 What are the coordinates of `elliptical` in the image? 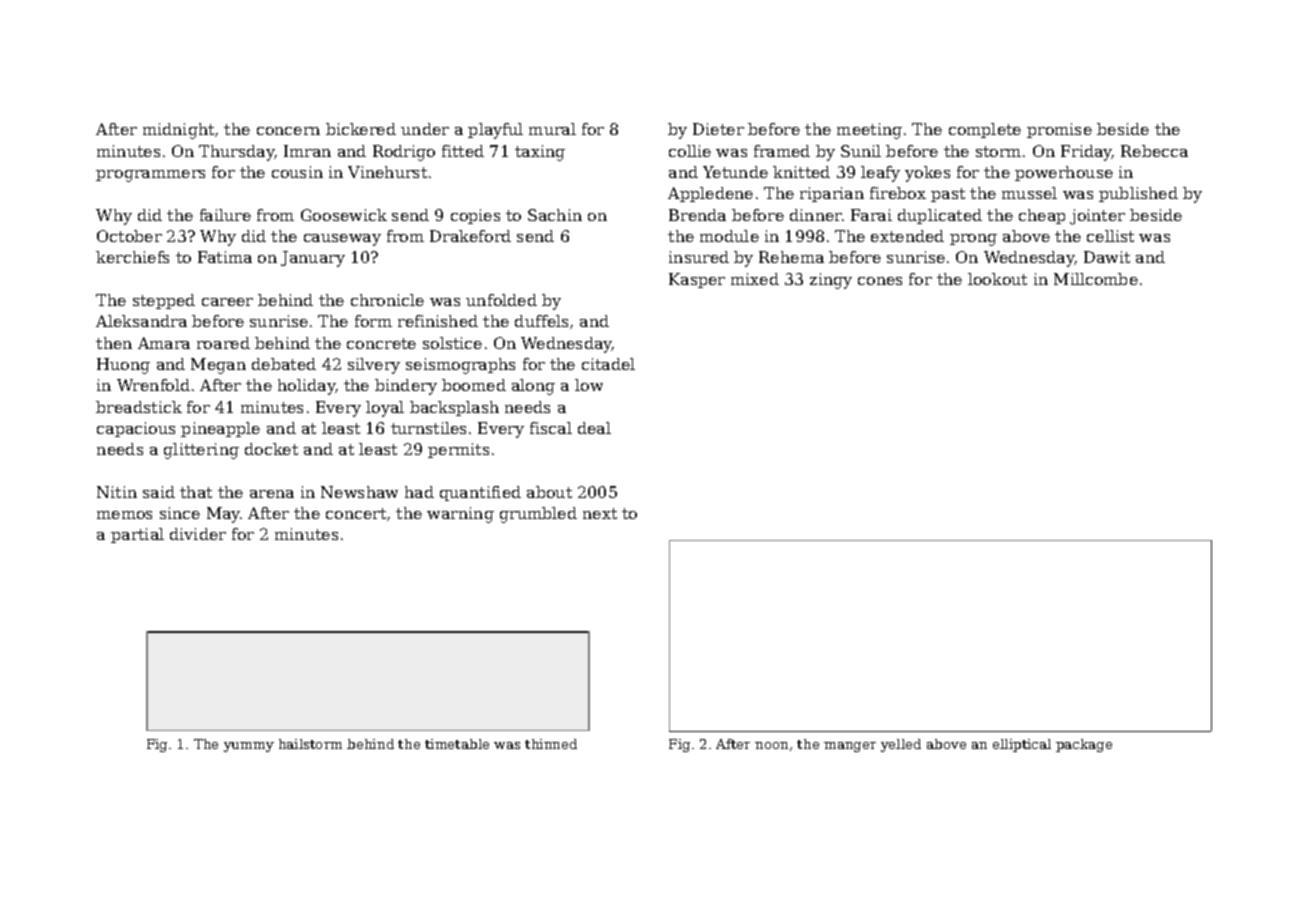 It's located at (1022, 745).
